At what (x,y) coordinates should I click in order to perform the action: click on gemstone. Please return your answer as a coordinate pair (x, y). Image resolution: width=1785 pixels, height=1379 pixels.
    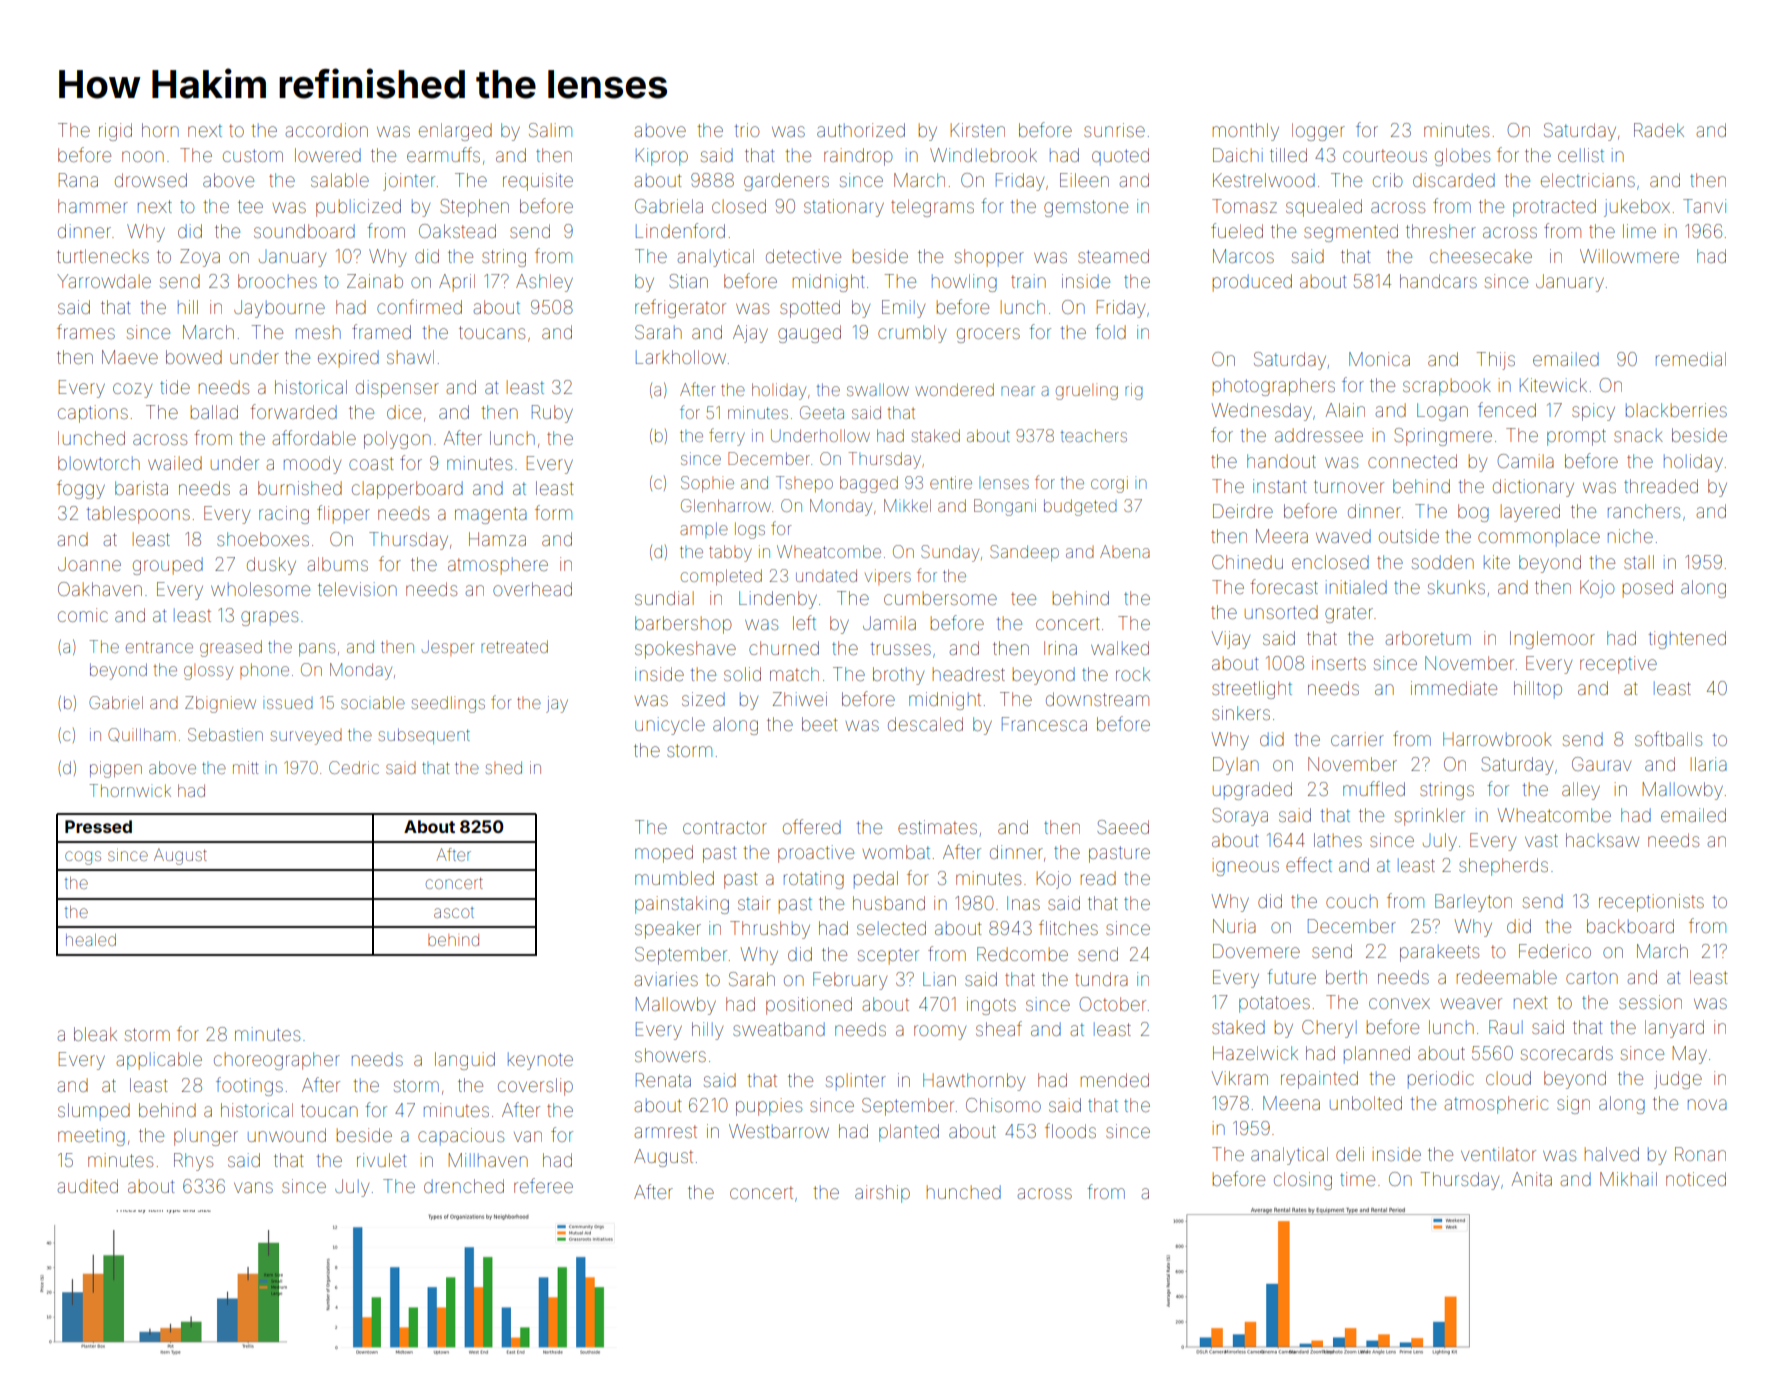
    Looking at the image, I should click on (1086, 208).
